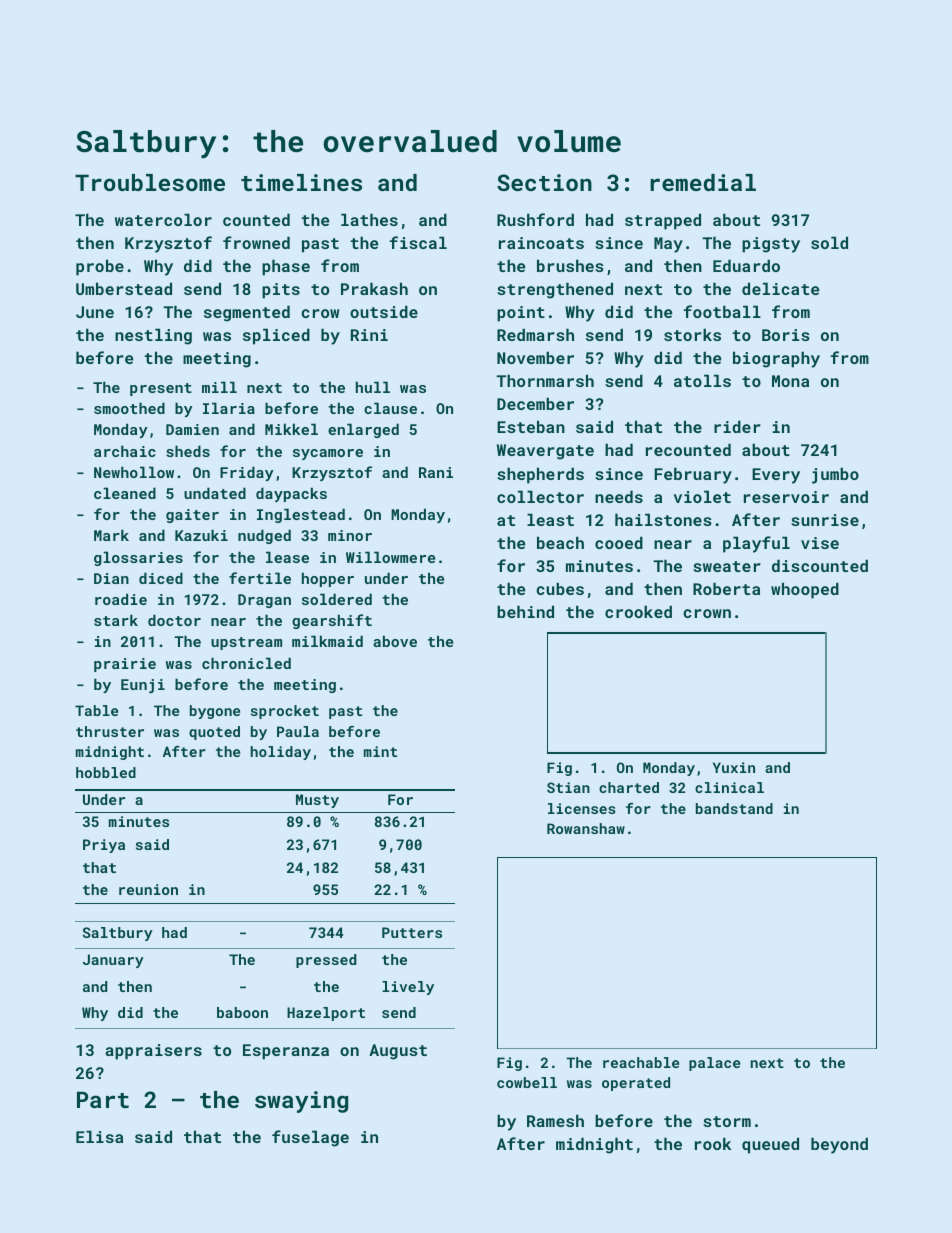 The image size is (952, 1233). Describe the element at coordinates (150, 182) in the document. I see `Troublesome` at that location.
